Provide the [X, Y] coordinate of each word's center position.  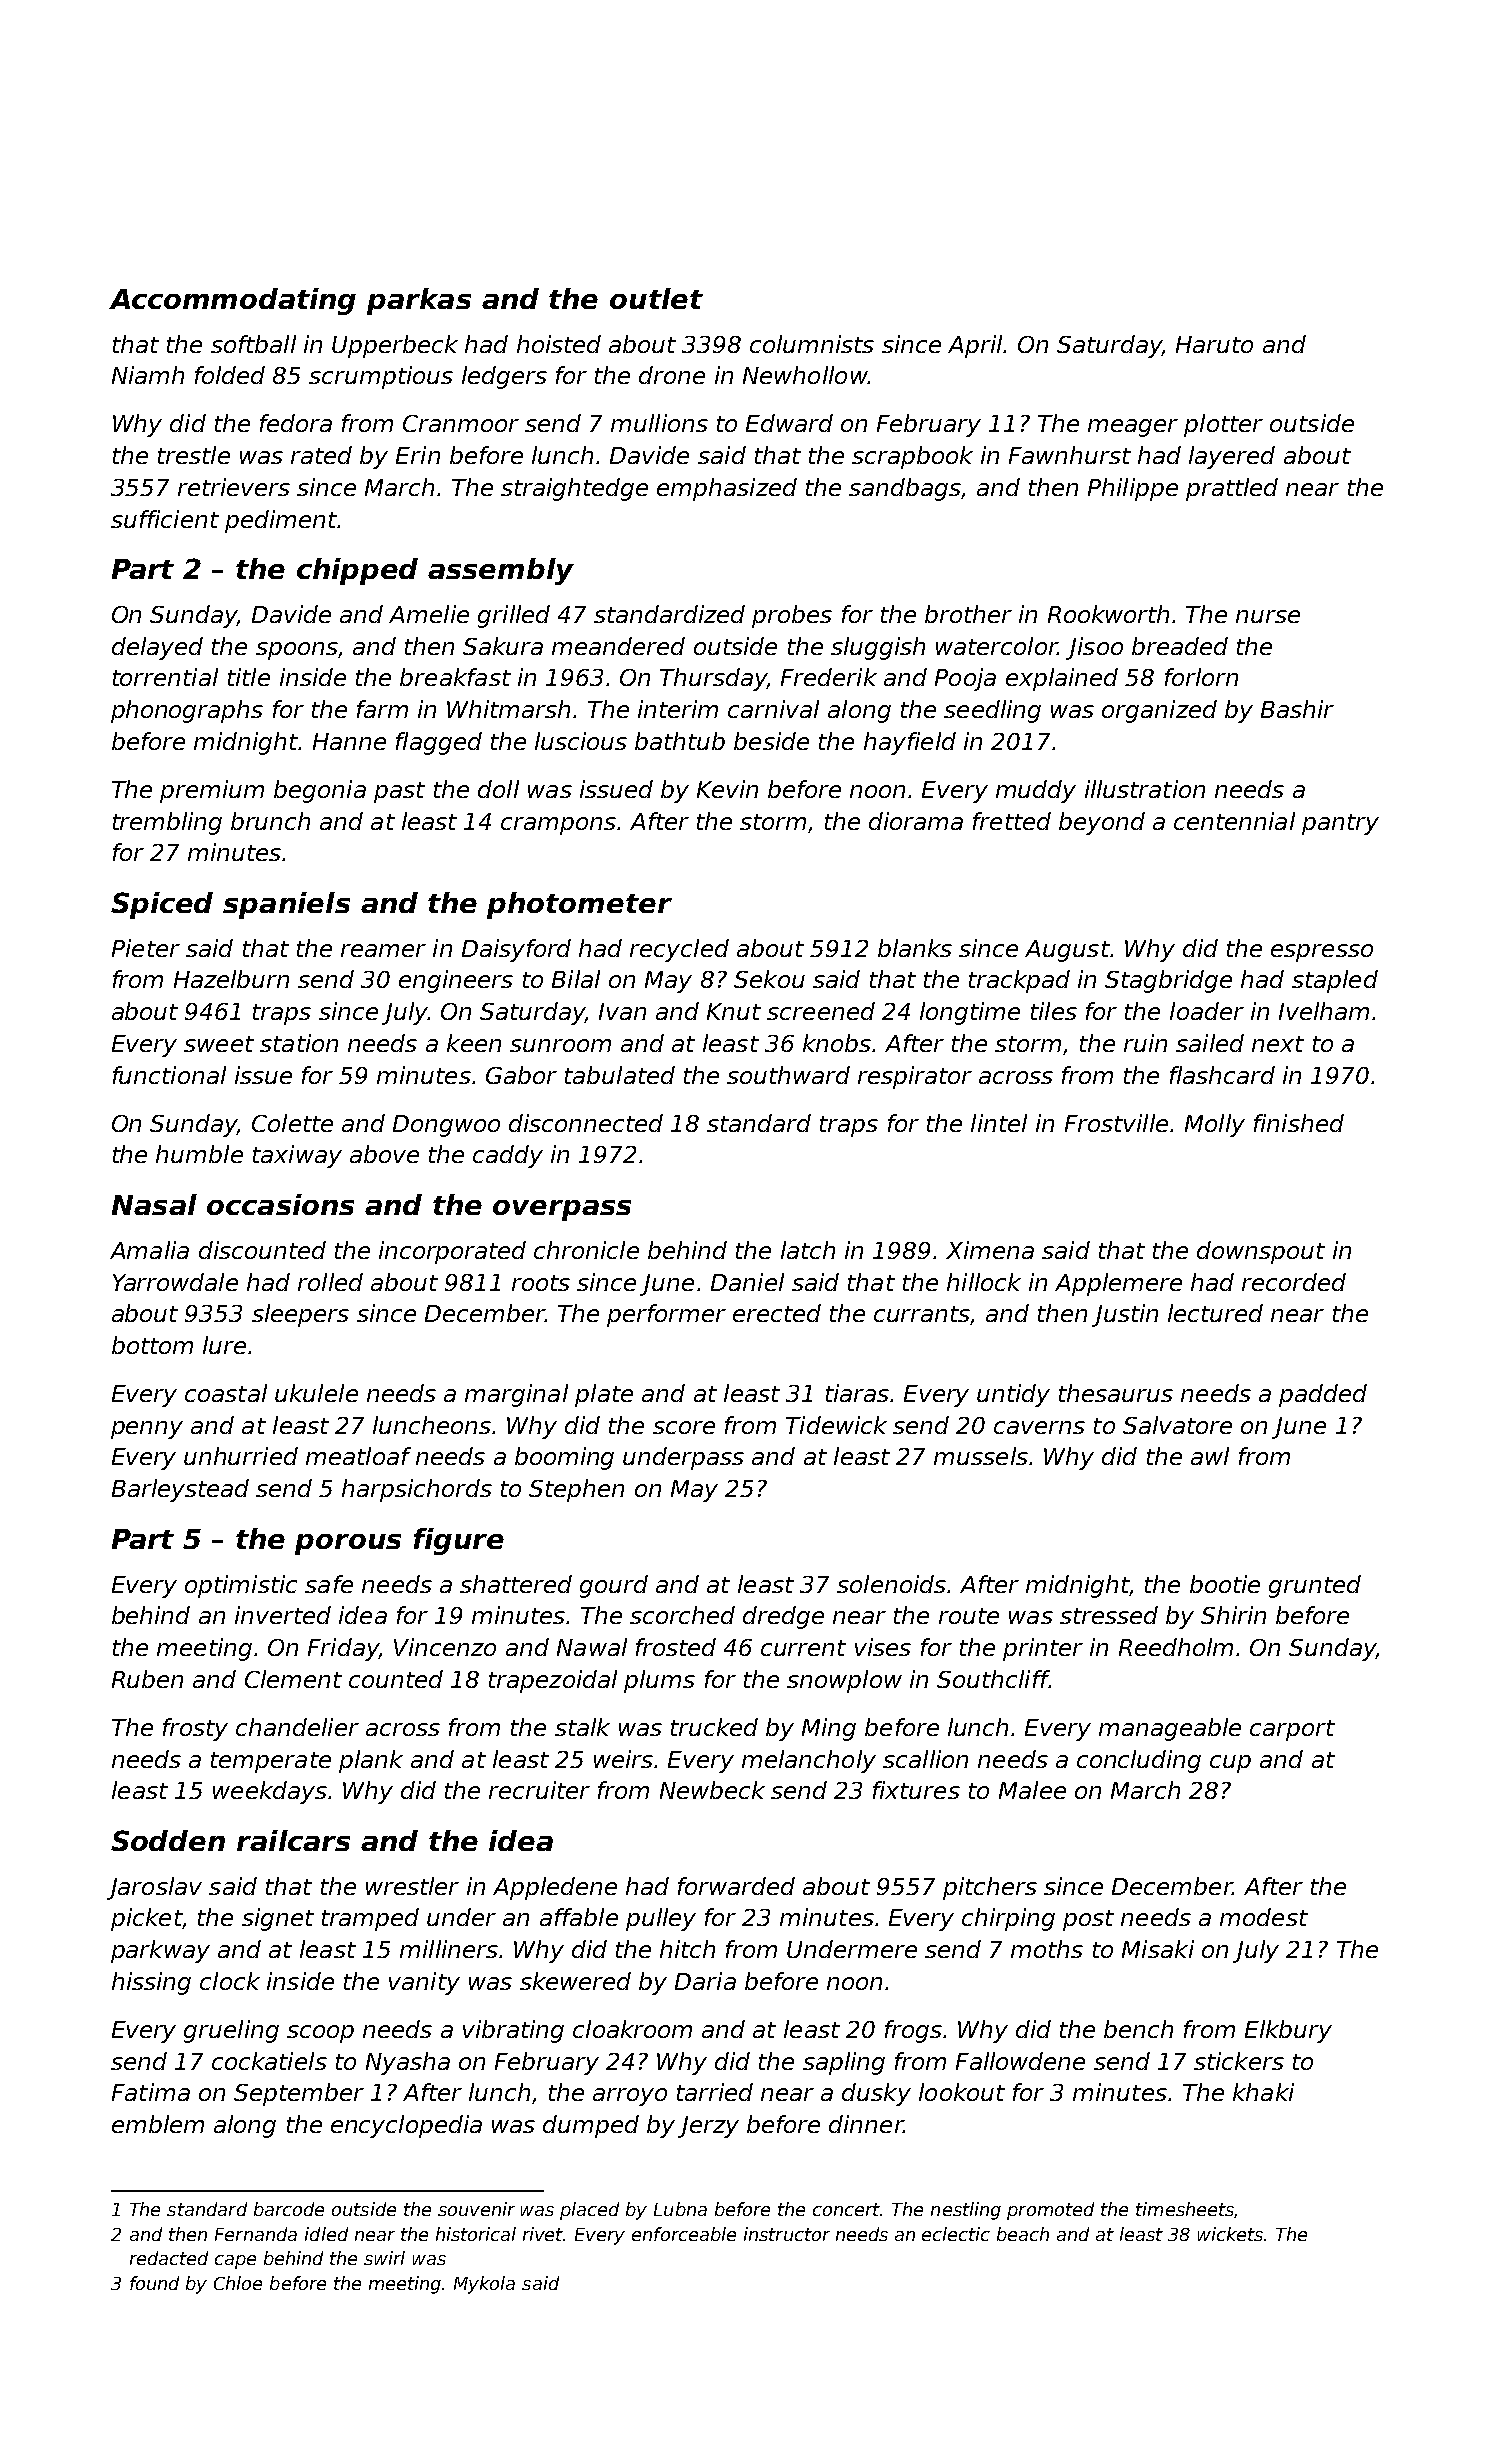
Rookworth [1108, 614]
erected [777, 1313]
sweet [219, 1044]
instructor [787, 2234]
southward [788, 1075]
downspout [1261, 1252]
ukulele [316, 1393]
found [154, 2283]
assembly [501, 571]
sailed [1210, 1043]
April [975, 346]
